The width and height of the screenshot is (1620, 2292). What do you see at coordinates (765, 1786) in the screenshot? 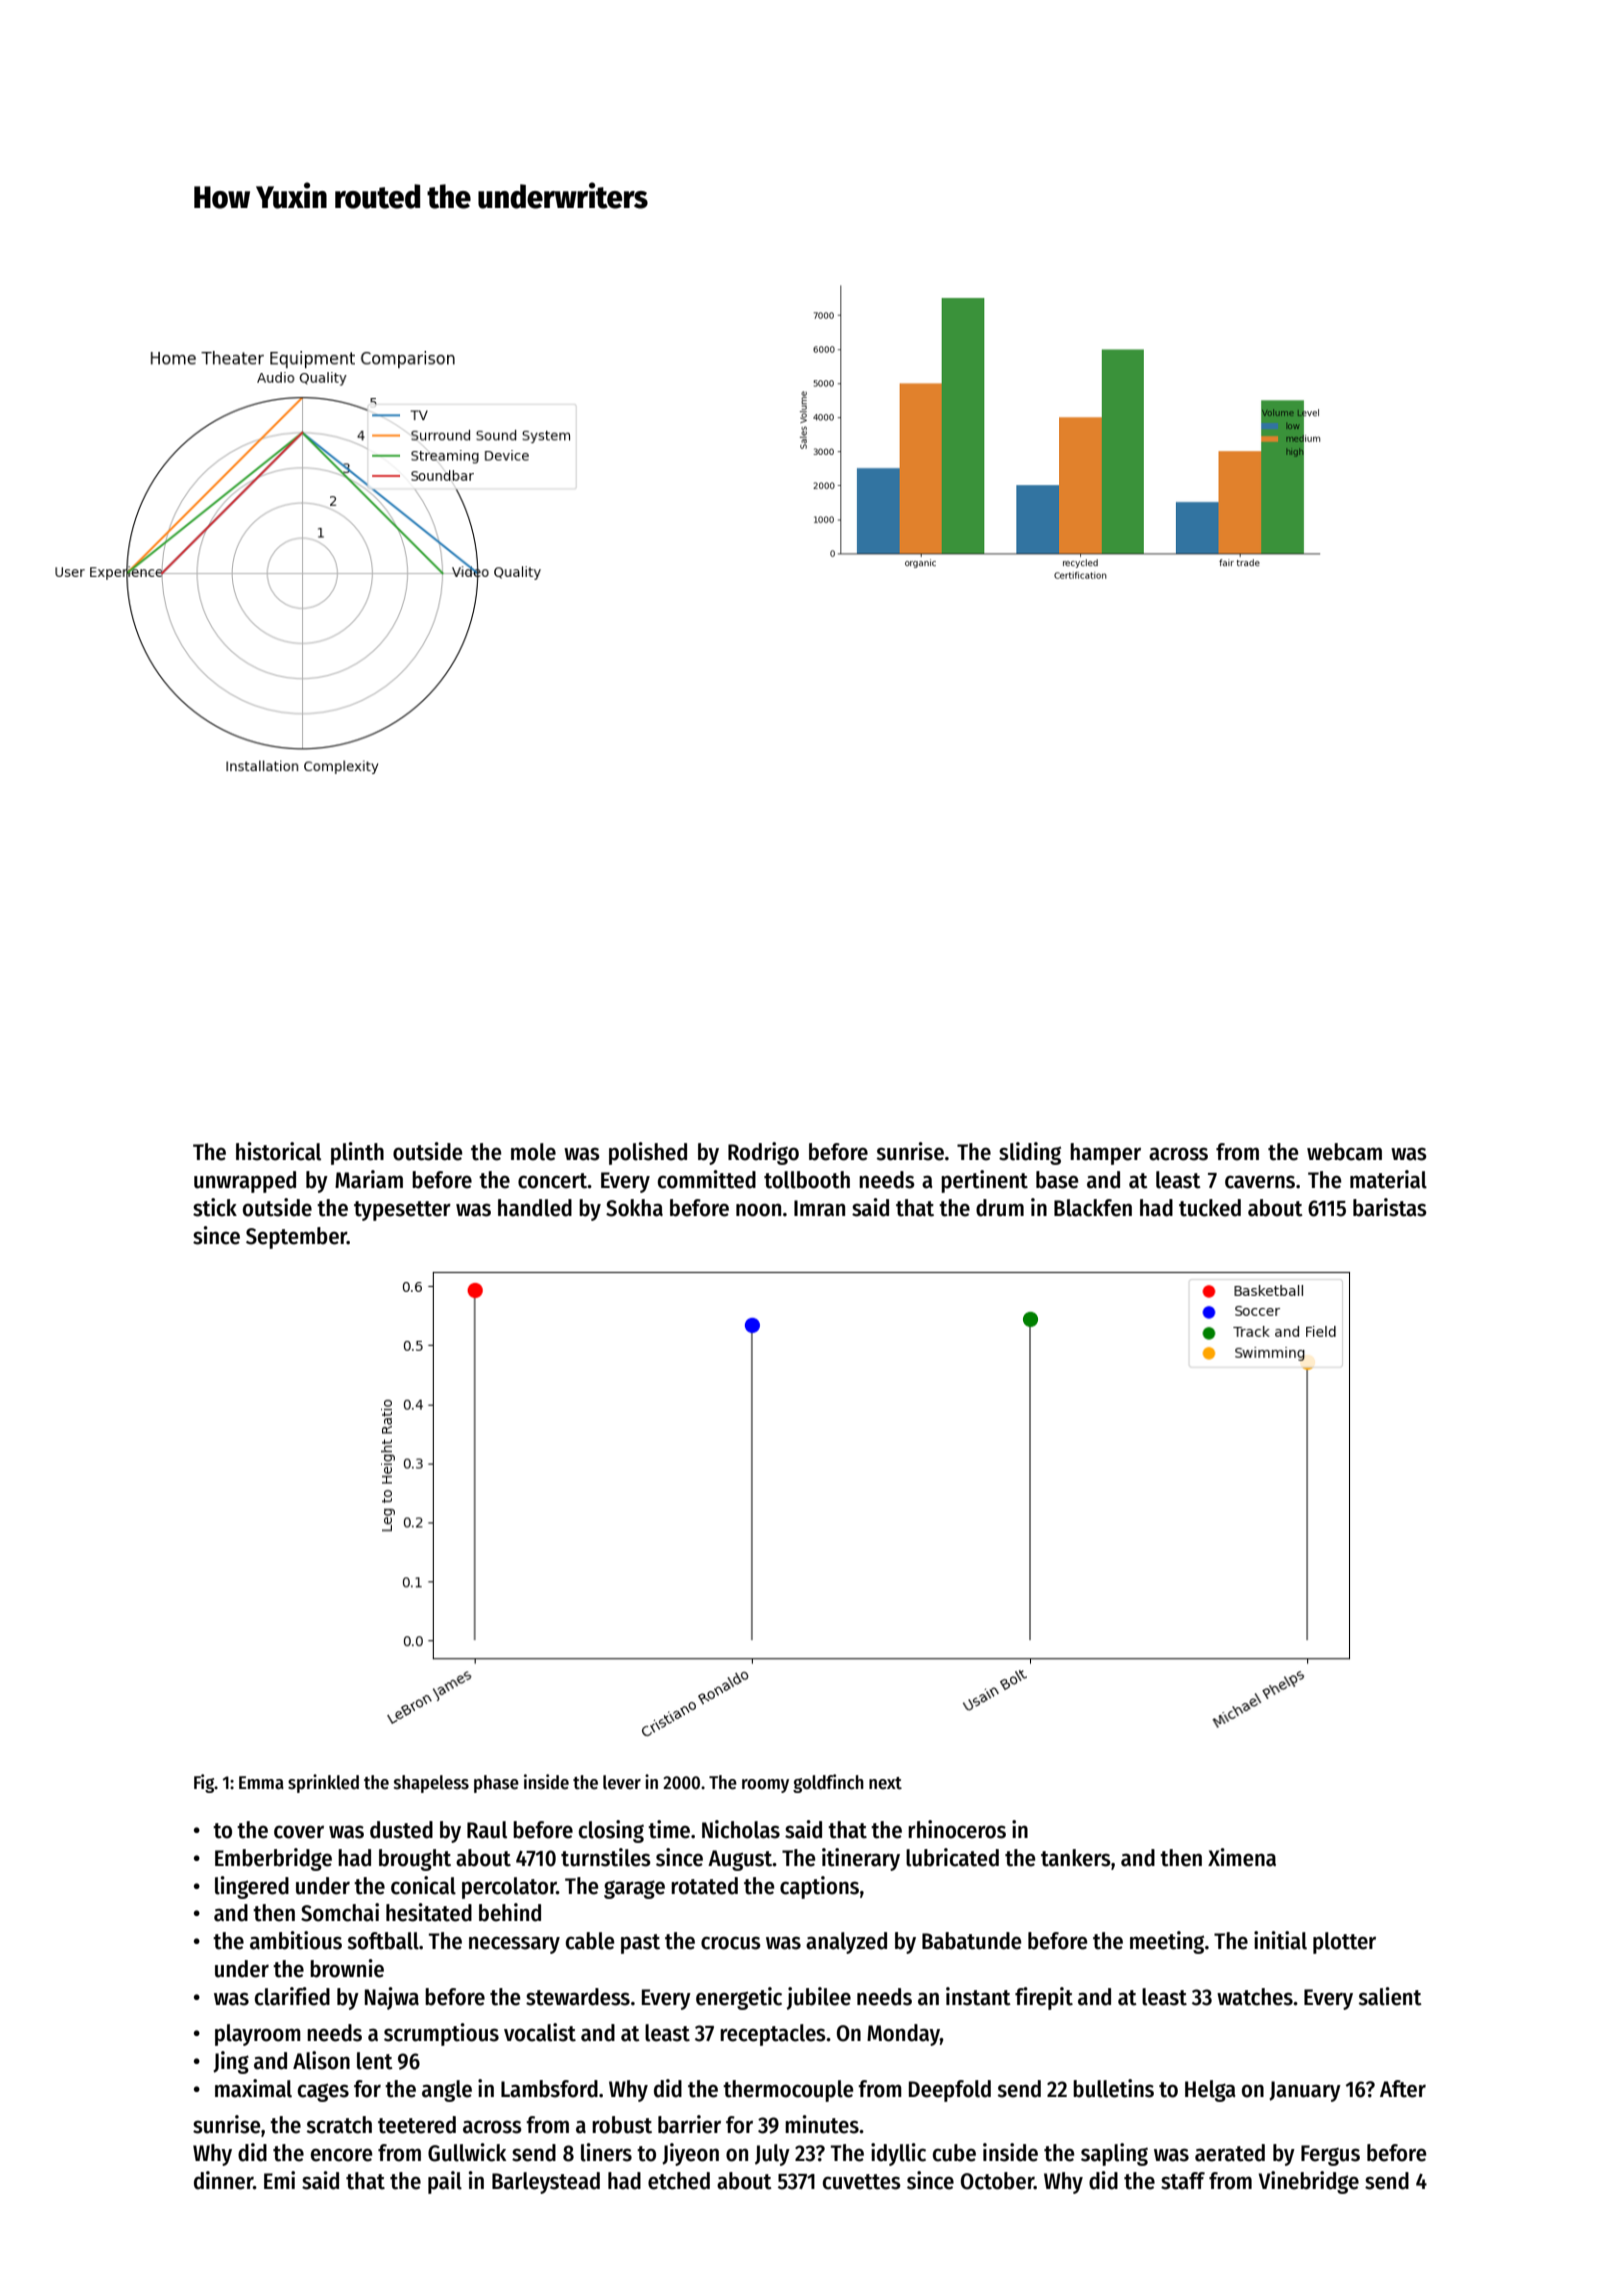
I see `roomy` at bounding box center [765, 1786].
